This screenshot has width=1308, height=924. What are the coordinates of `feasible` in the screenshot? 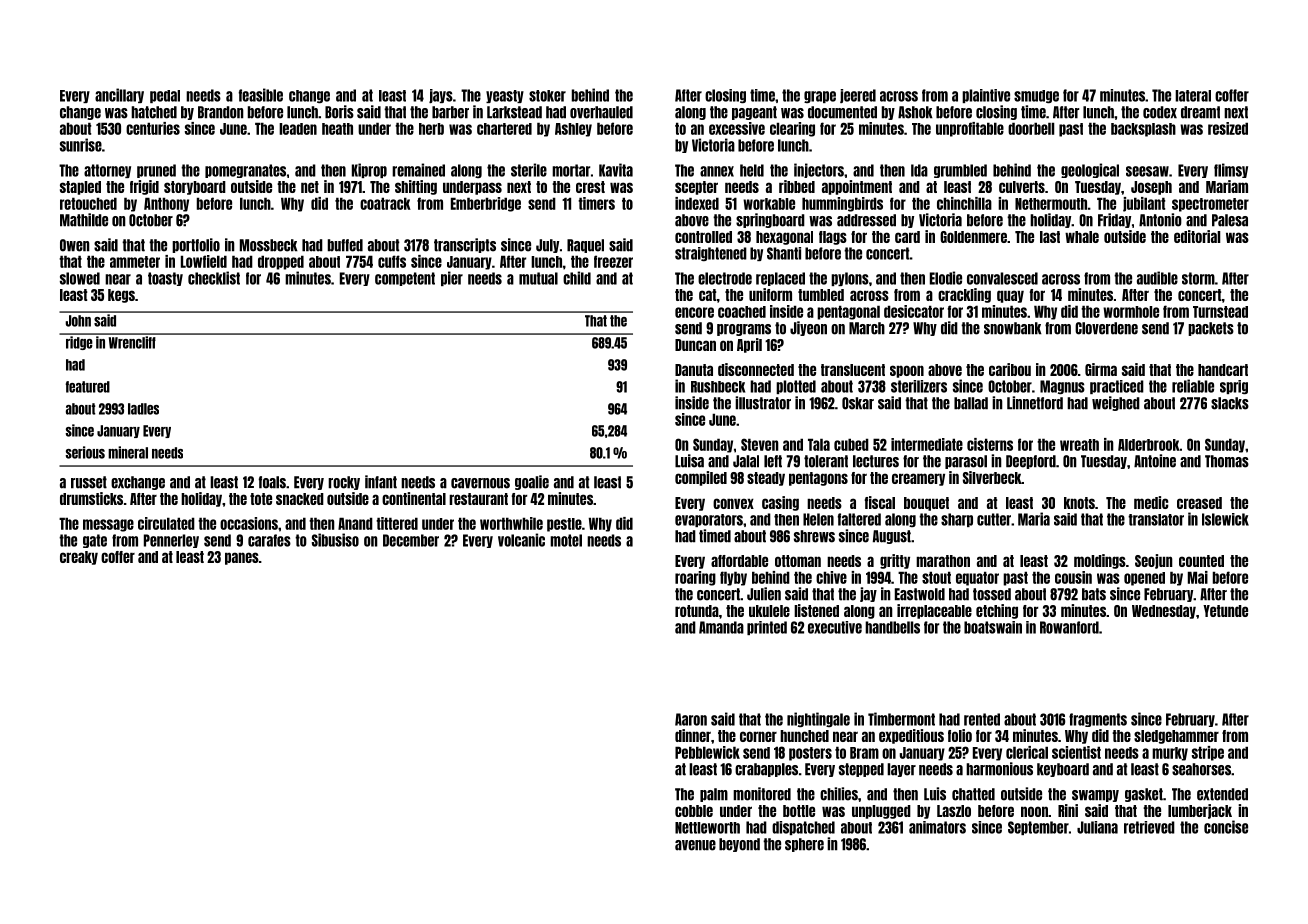 It's located at (261, 95).
